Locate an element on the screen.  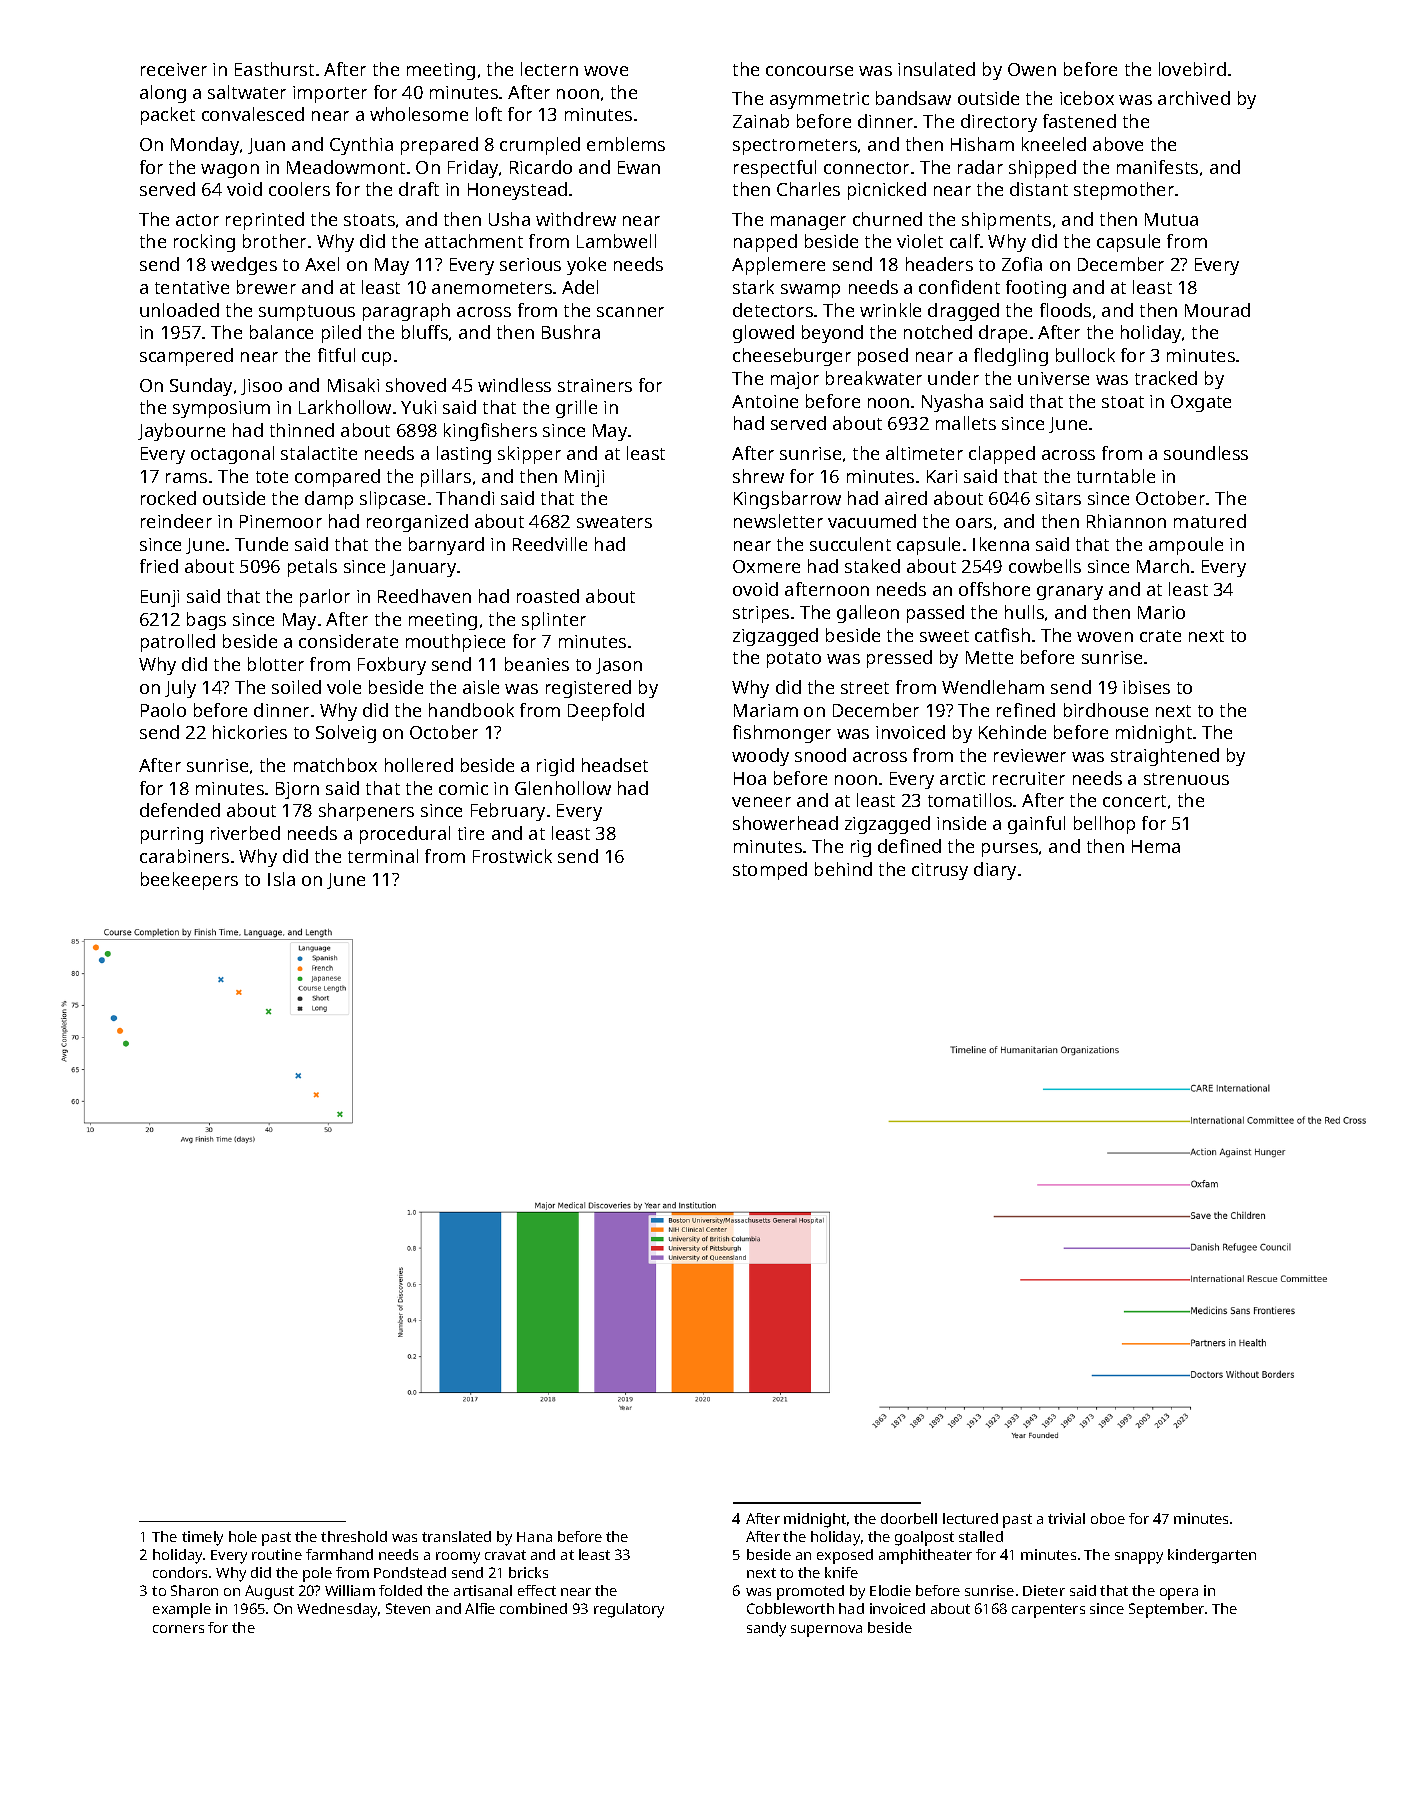
doorbell is located at coordinates (909, 1518).
